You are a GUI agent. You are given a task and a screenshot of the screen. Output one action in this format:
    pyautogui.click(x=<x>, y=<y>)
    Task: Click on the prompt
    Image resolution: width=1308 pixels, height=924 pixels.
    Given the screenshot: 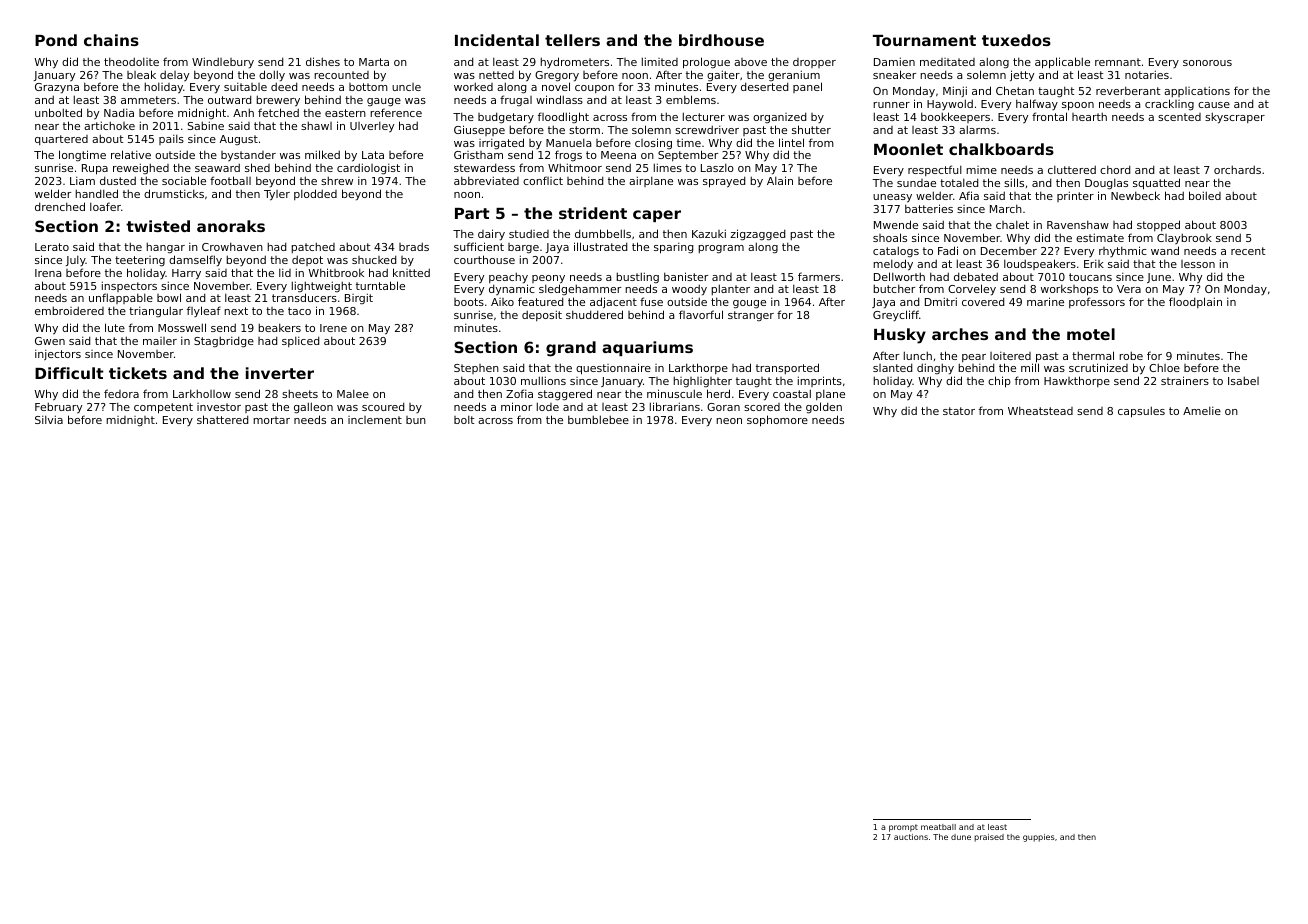 What is the action you would take?
    pyautogui.click(x=903, y=828)
